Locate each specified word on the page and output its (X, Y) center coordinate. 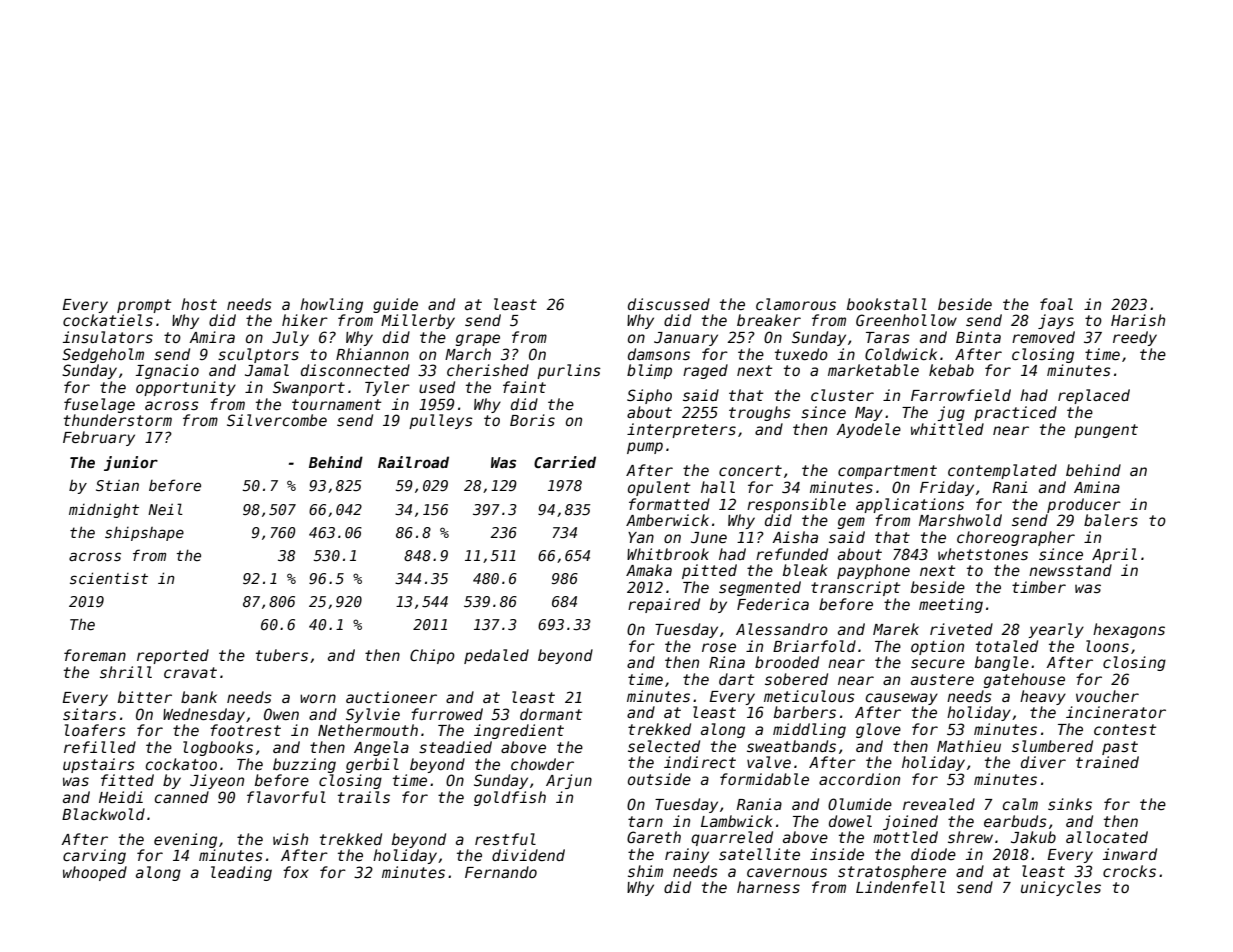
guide (395, 305)
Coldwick (901, 354)
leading (241, 873)
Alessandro (782, 629)
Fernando (501, 872)
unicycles (1061, 888)
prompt (144, 306)
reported (173, 656)
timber (1039, 587)
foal (1056, 304)
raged (705, 371)
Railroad (413, 462)
